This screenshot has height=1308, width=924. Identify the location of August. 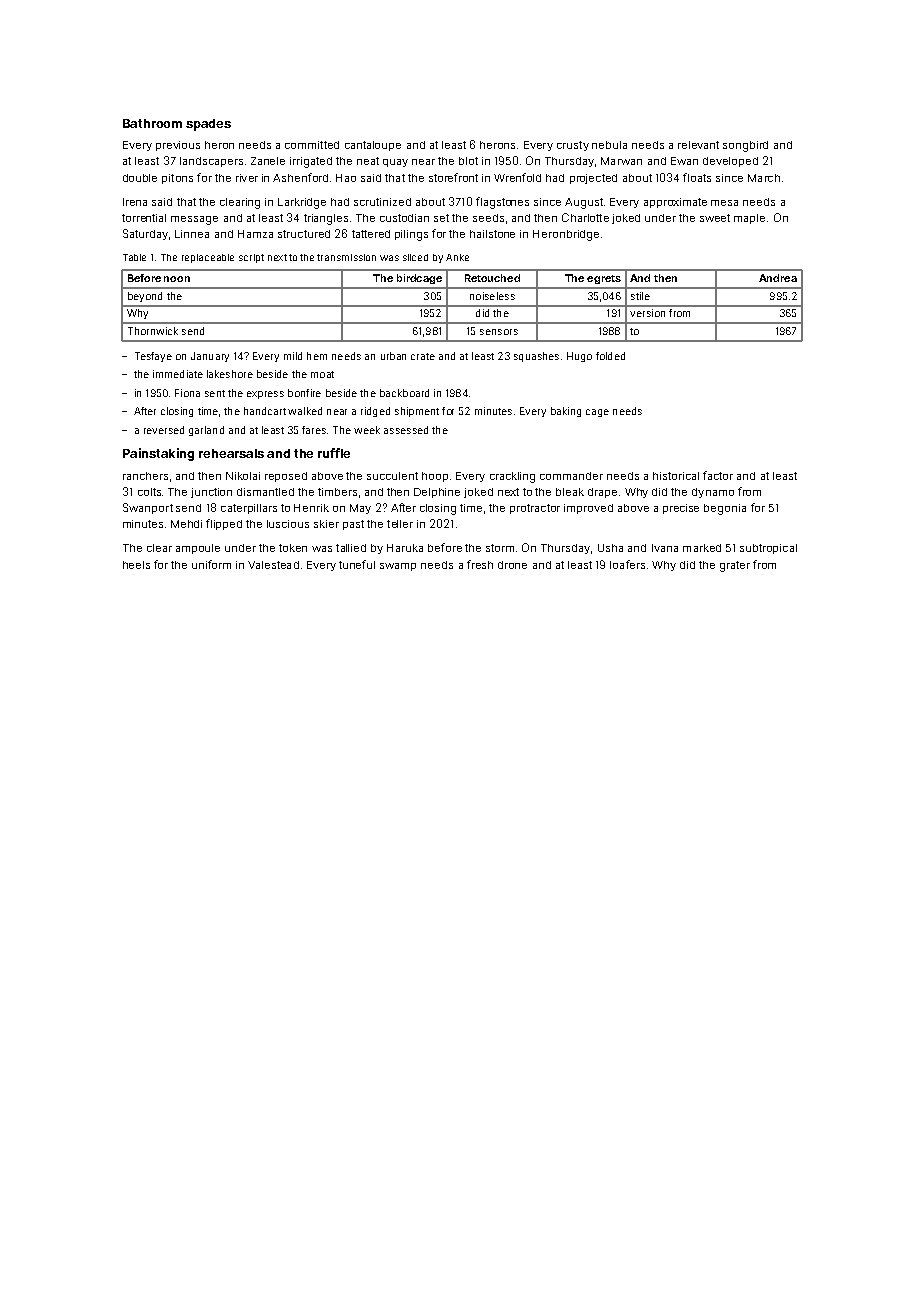
(584, 203).
